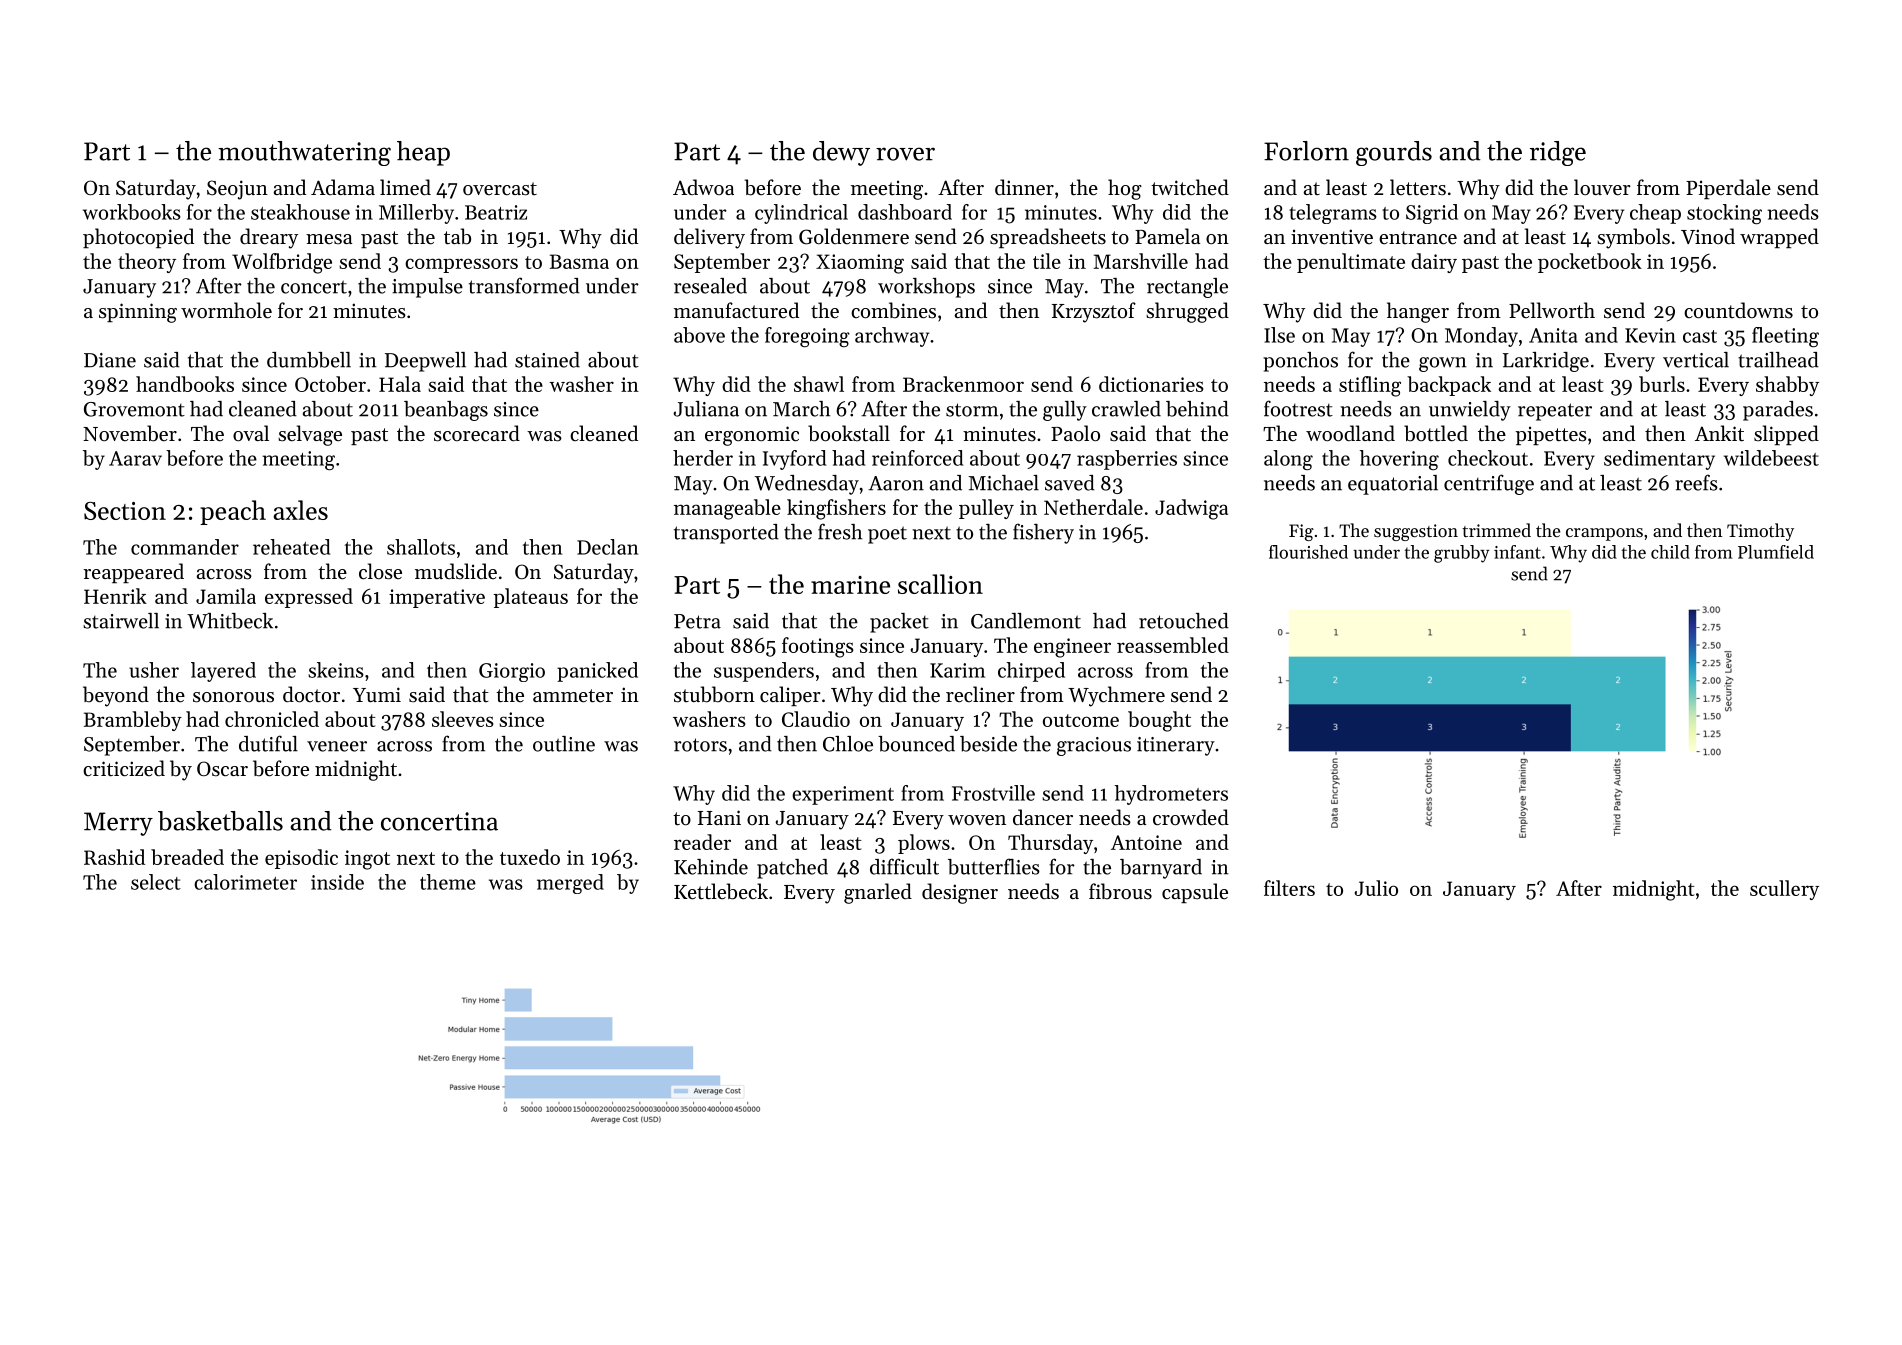 The height and width of the document is (1345, 1902). Describe the element at coordinates (1191, 817) in the document. I see `crowded` at that location.
